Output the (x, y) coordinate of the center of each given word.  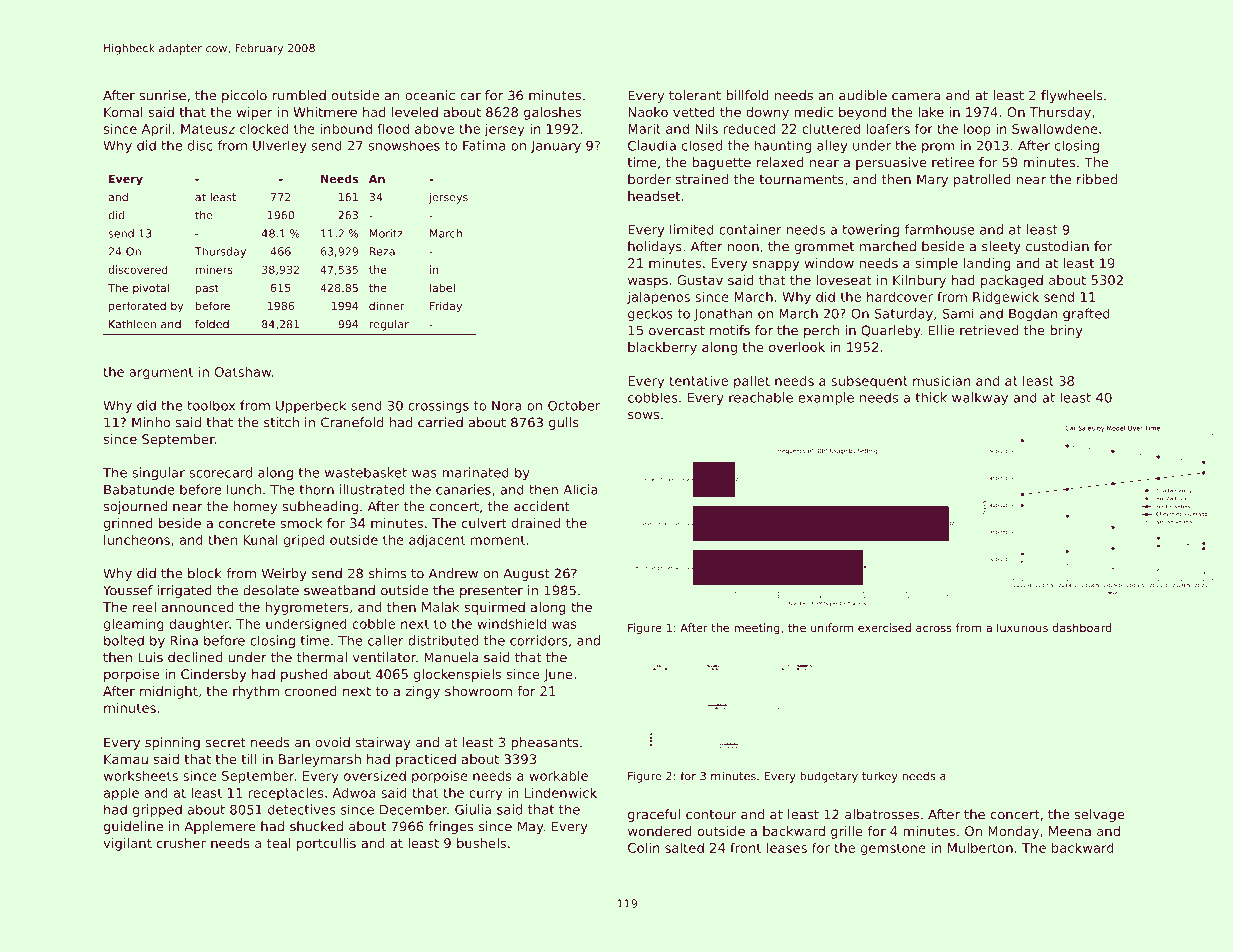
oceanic (430, 95)
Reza (382, 251)
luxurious (1022, 627)
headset (654, 196)
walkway (980, 398)
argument (161, 373)
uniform (832, 627)
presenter (491, 592)
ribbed (1097, 179)
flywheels (1072, 96)
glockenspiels (457, 675)
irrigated (184, 591)
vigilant (127, 844)
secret (225, 743)
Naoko (648, 112)
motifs (730, 330)
